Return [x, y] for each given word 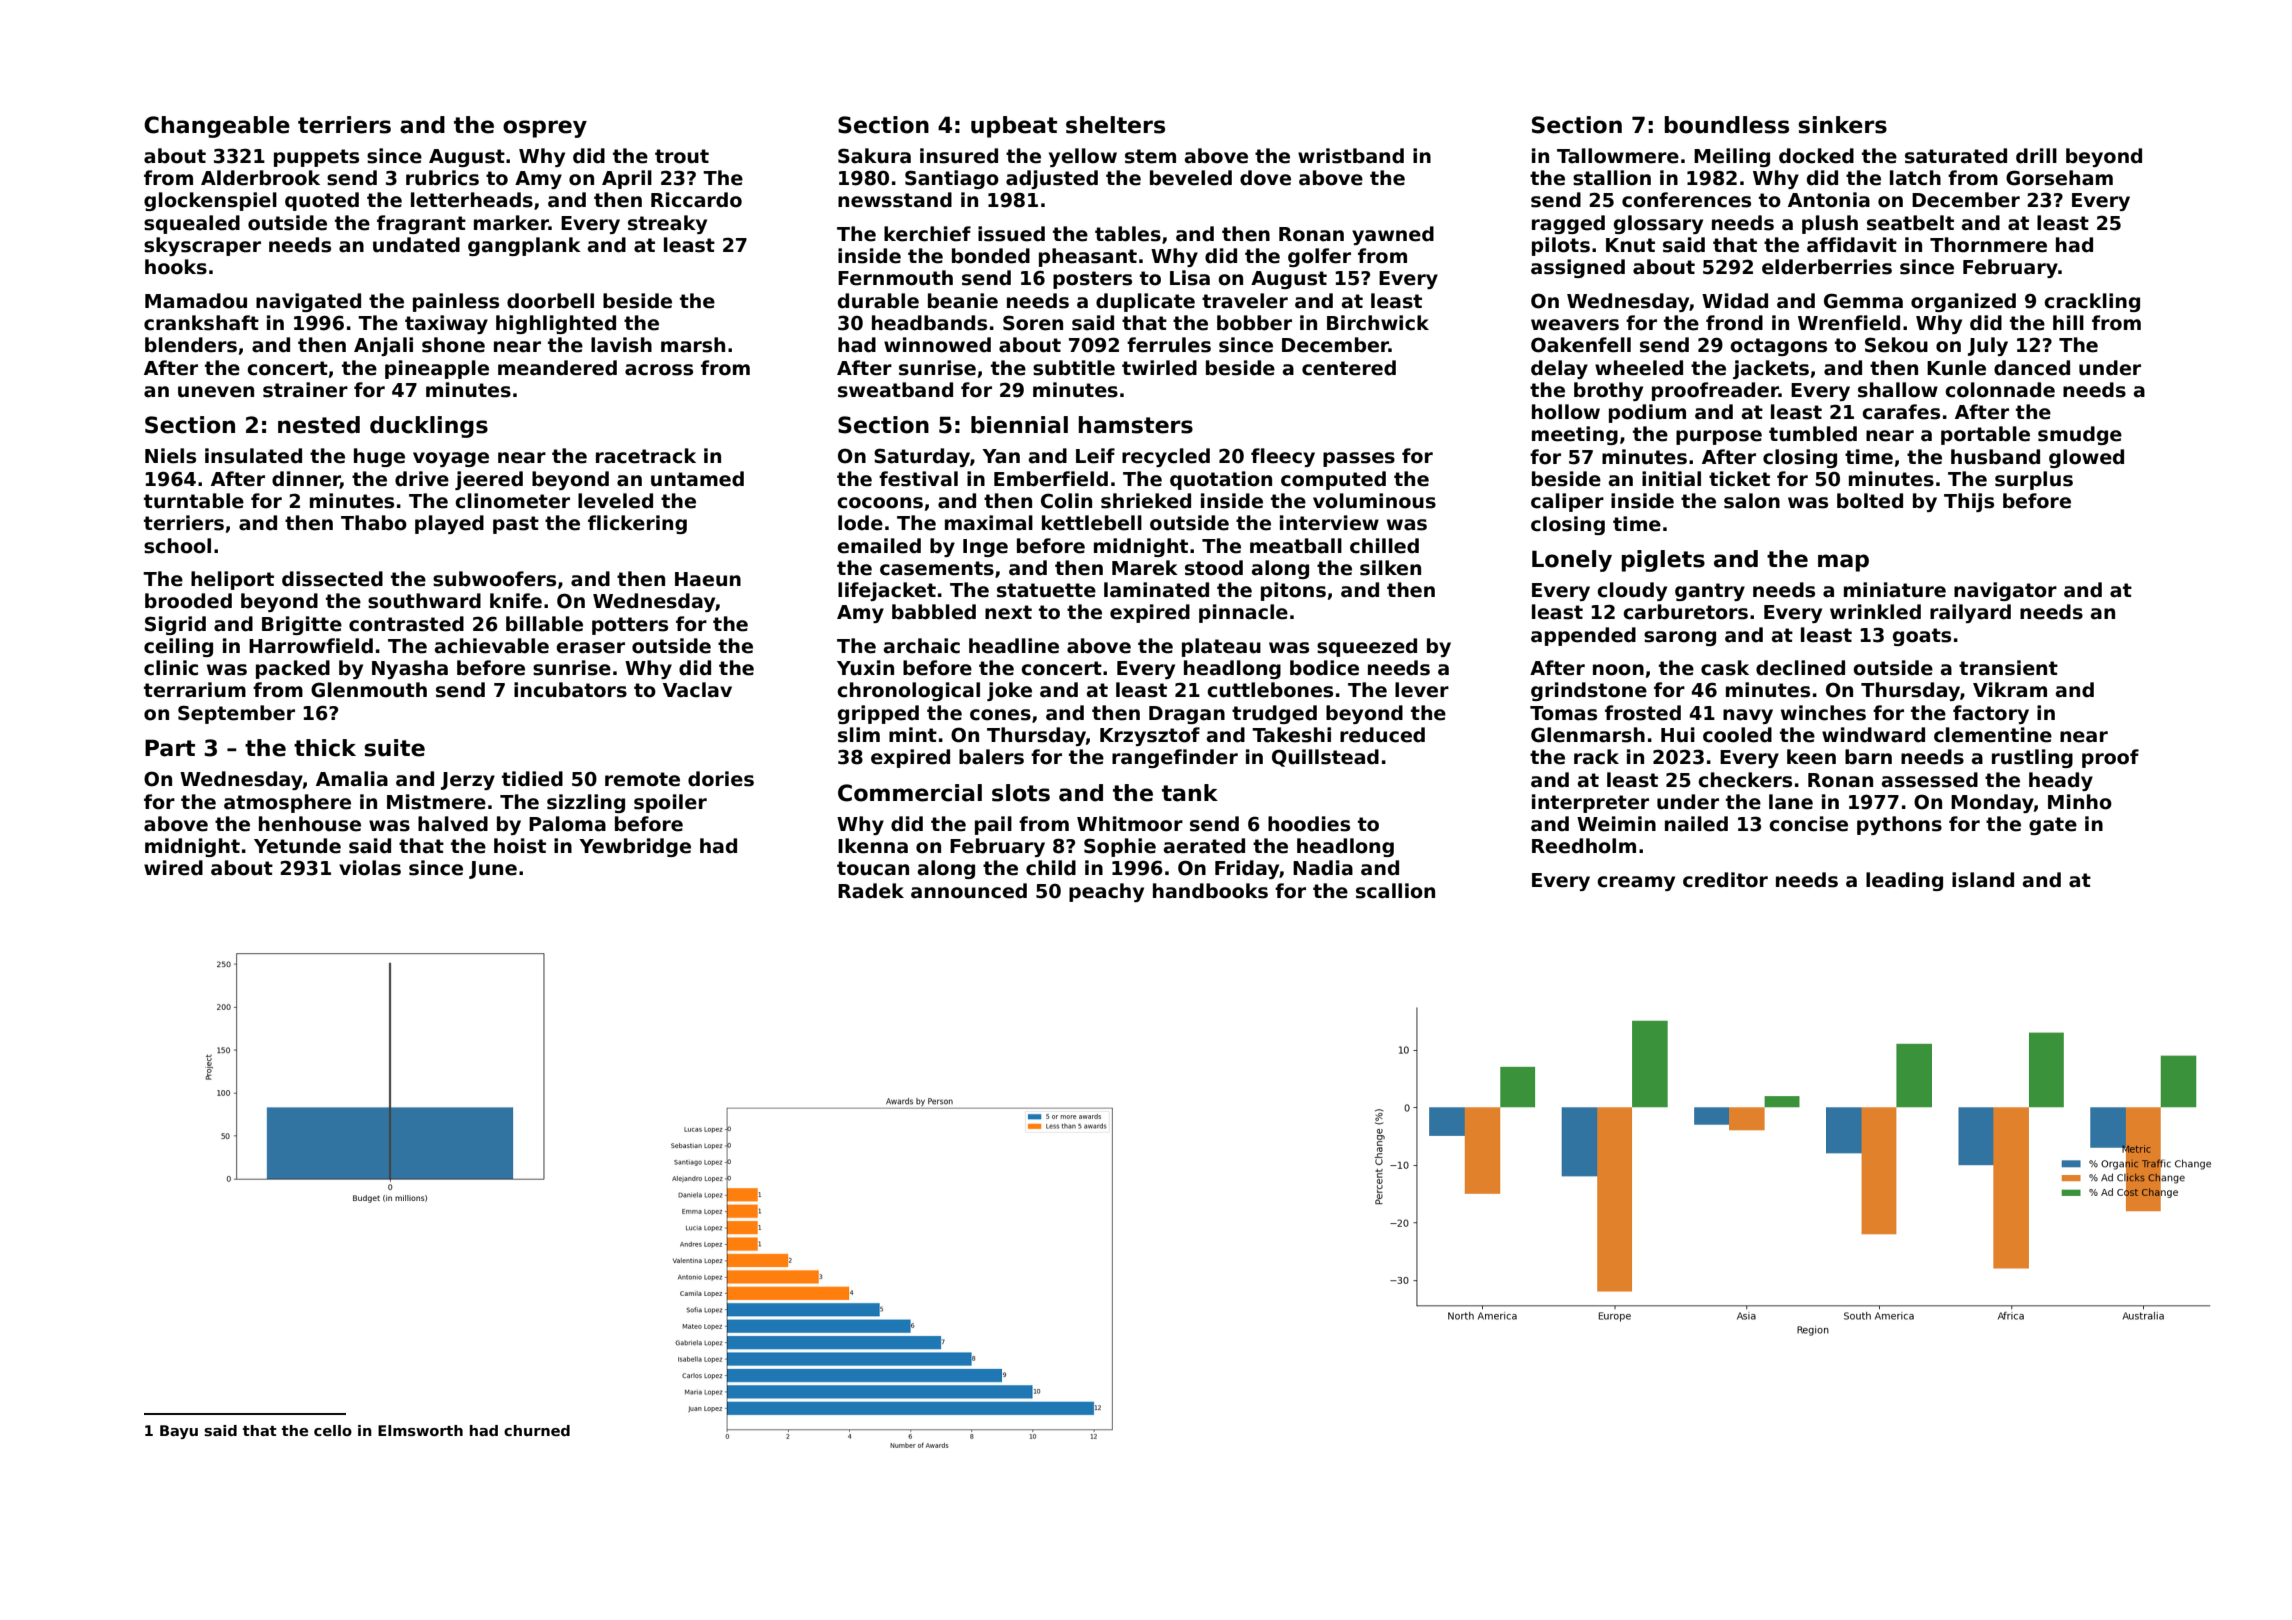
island [1983, 880]
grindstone [1589, 691]
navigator [2005, 591]
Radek [871, 891]
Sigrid [175, 625]
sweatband [895, 390]
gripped [878, 714]
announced [969, 891]
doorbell [550, 301]
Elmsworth [420, 1430]
